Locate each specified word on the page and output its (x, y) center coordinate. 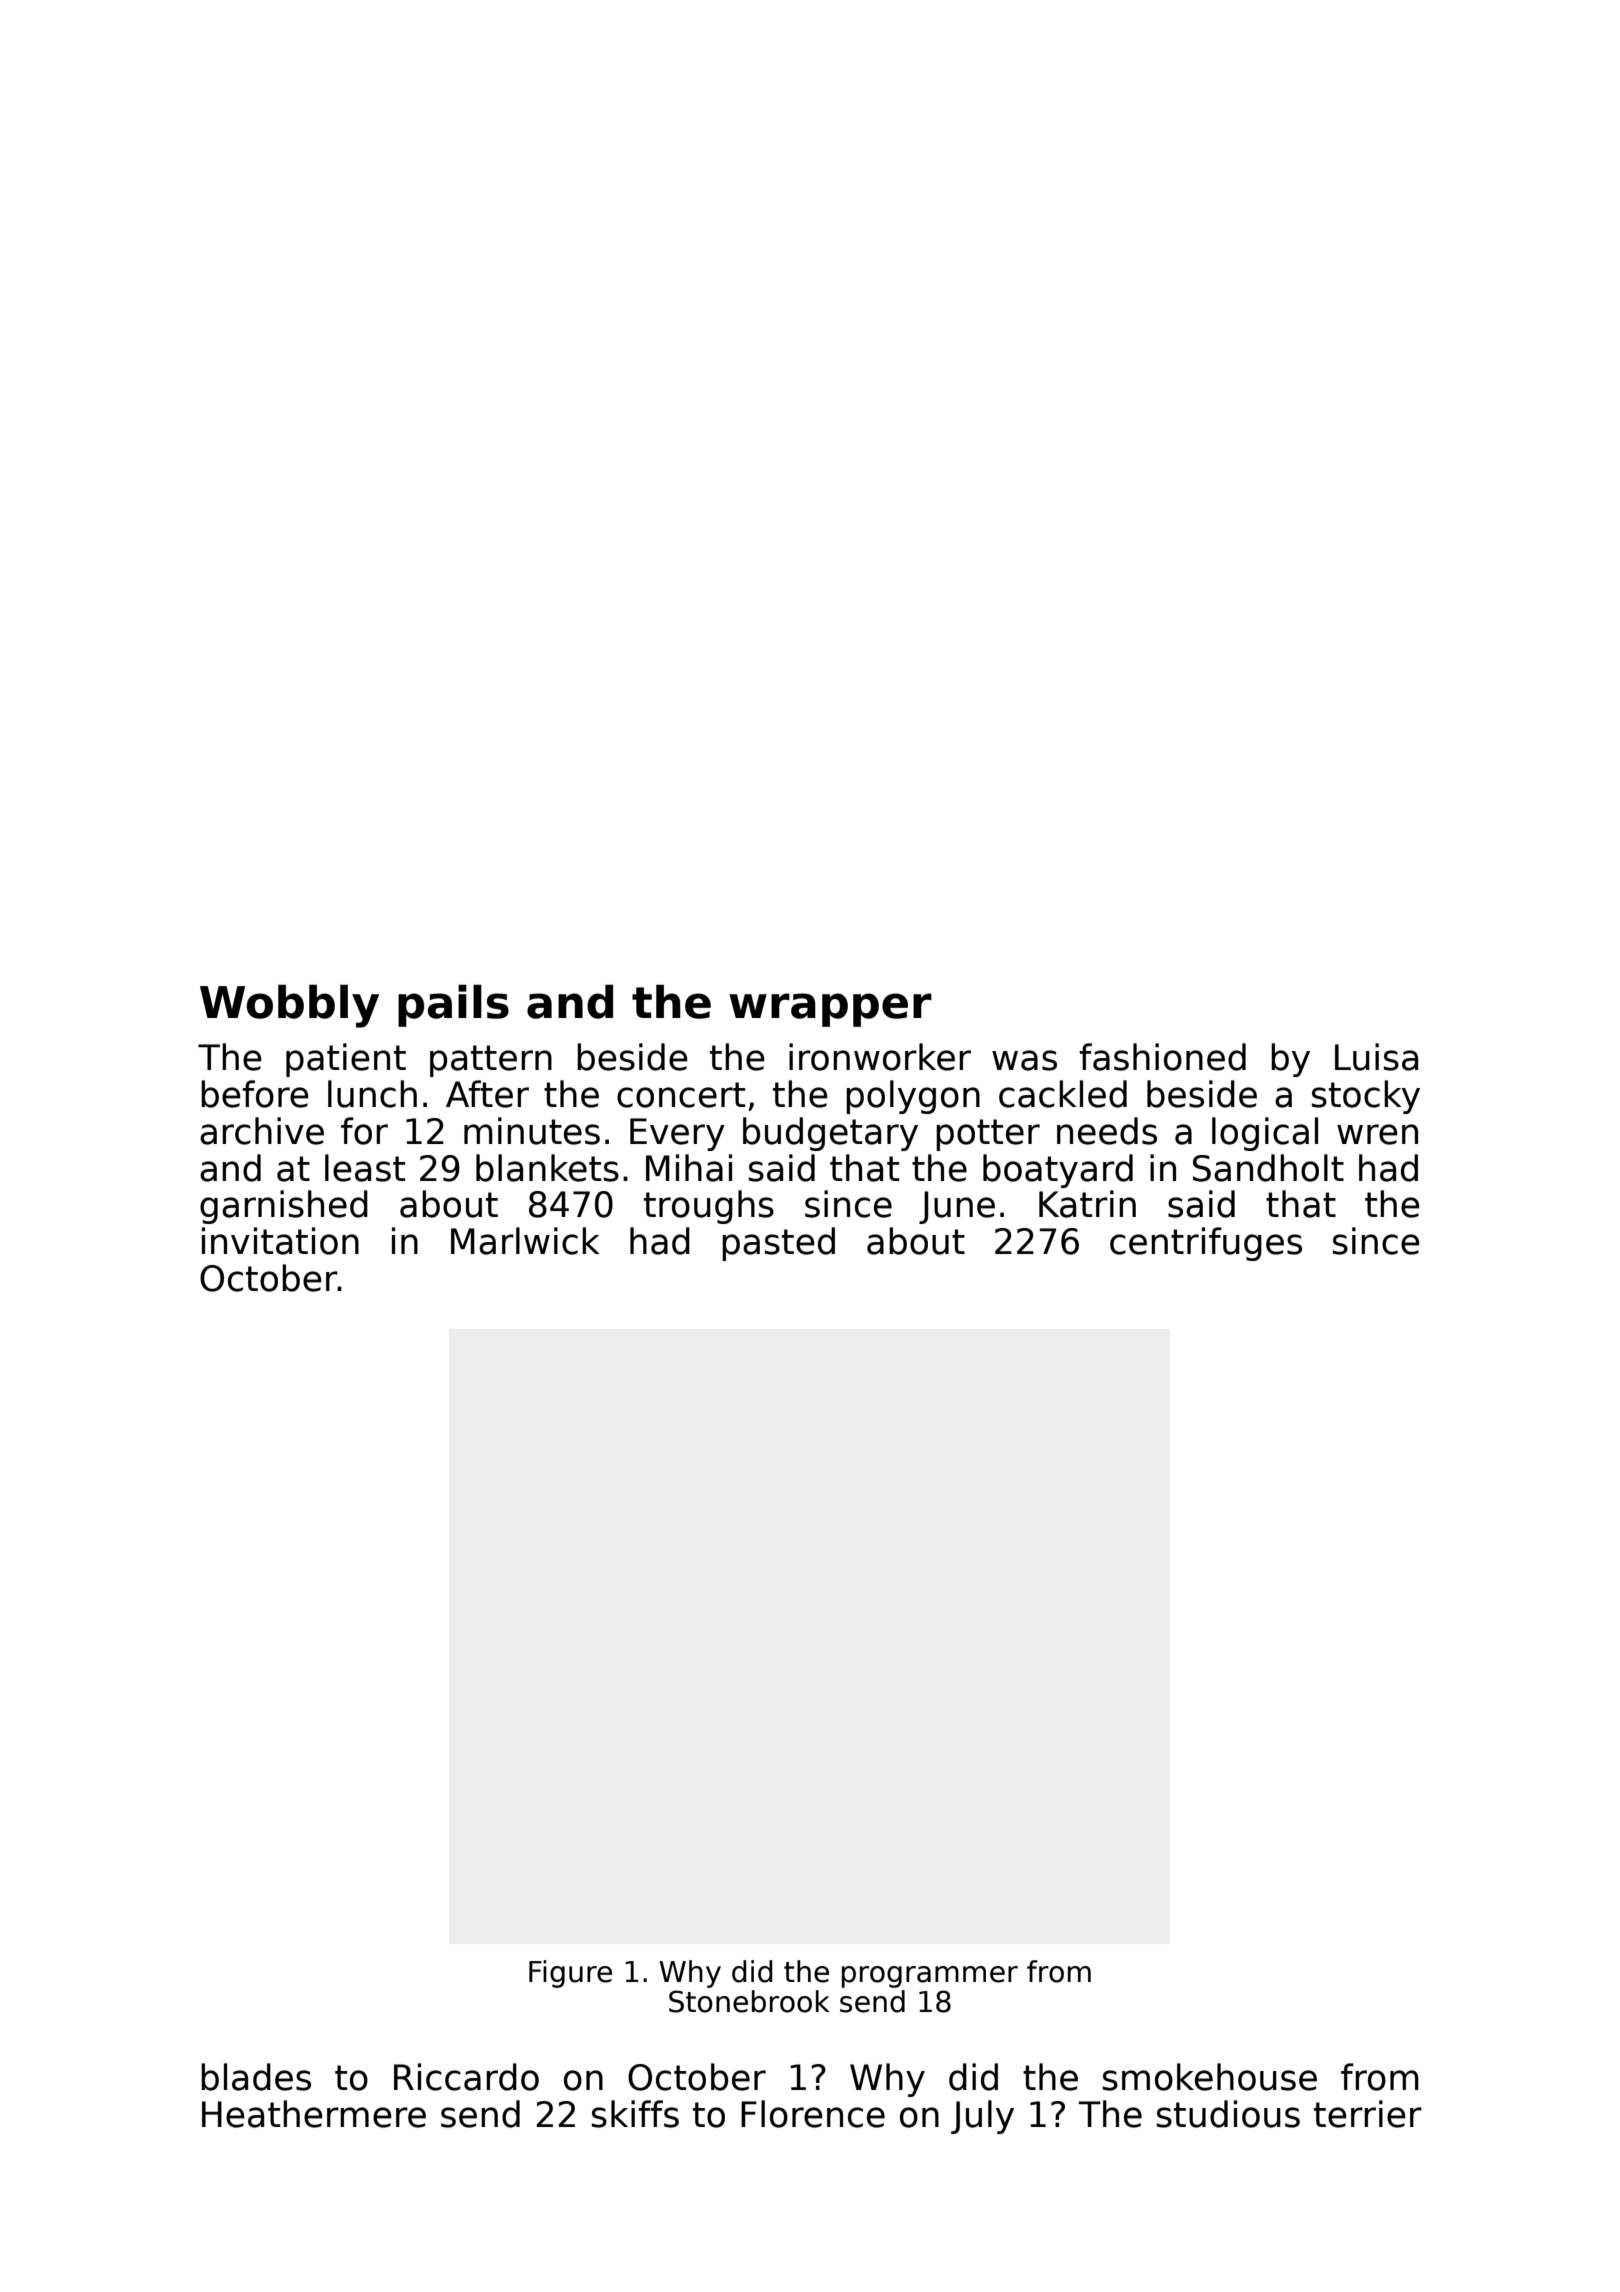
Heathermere (314, 2114)
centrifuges (1206, 1244)
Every (677, 1134)
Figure (570, 1974)
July (982, 2117)
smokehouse (1210, 2077)
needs (1107, 1131)
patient (346, 1060)
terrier (1368, 2114)
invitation (280, 1241)
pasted (778, 1244)
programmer (930, 1977)
